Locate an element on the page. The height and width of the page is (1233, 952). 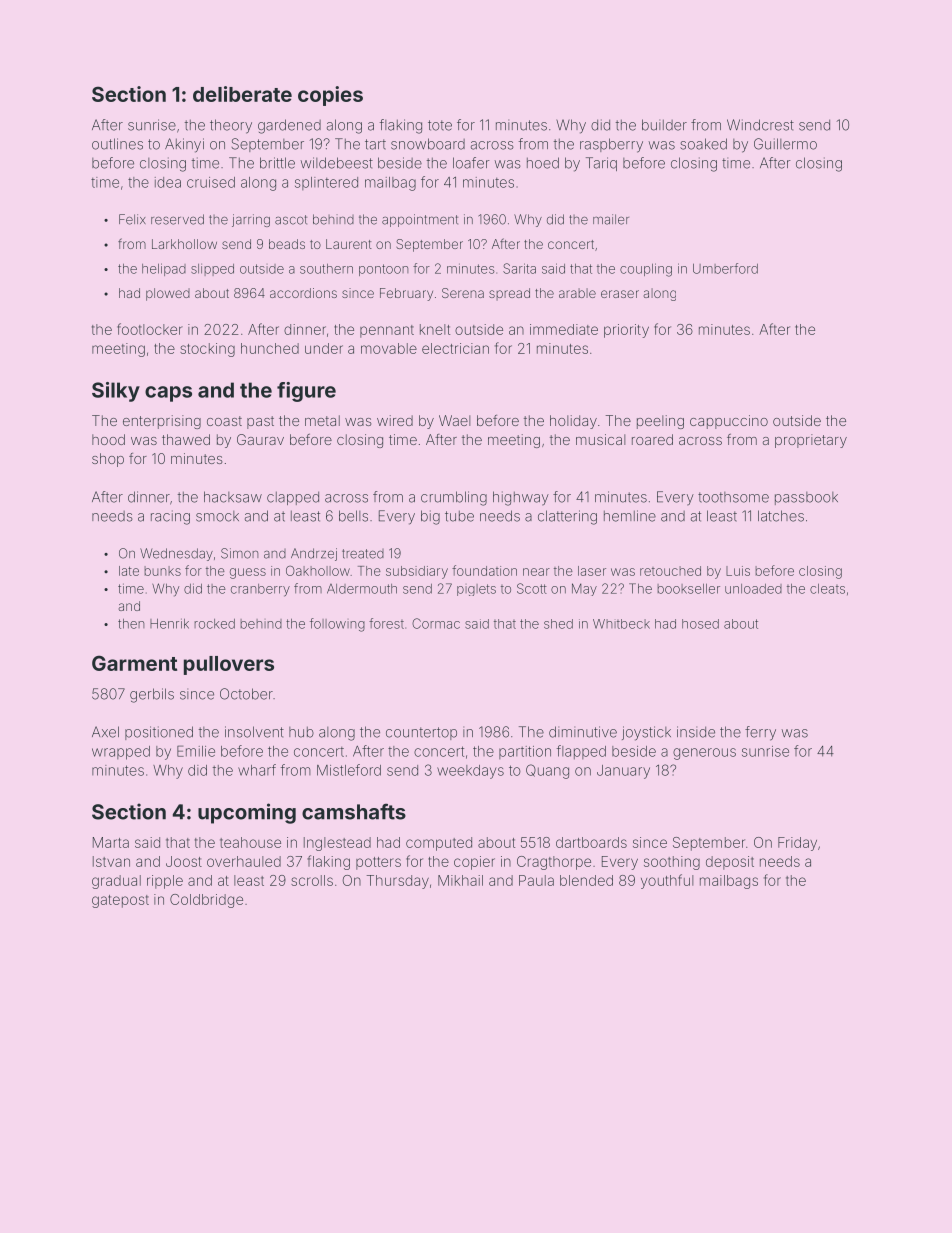
cranberry is located at coordinates (260, 590).
